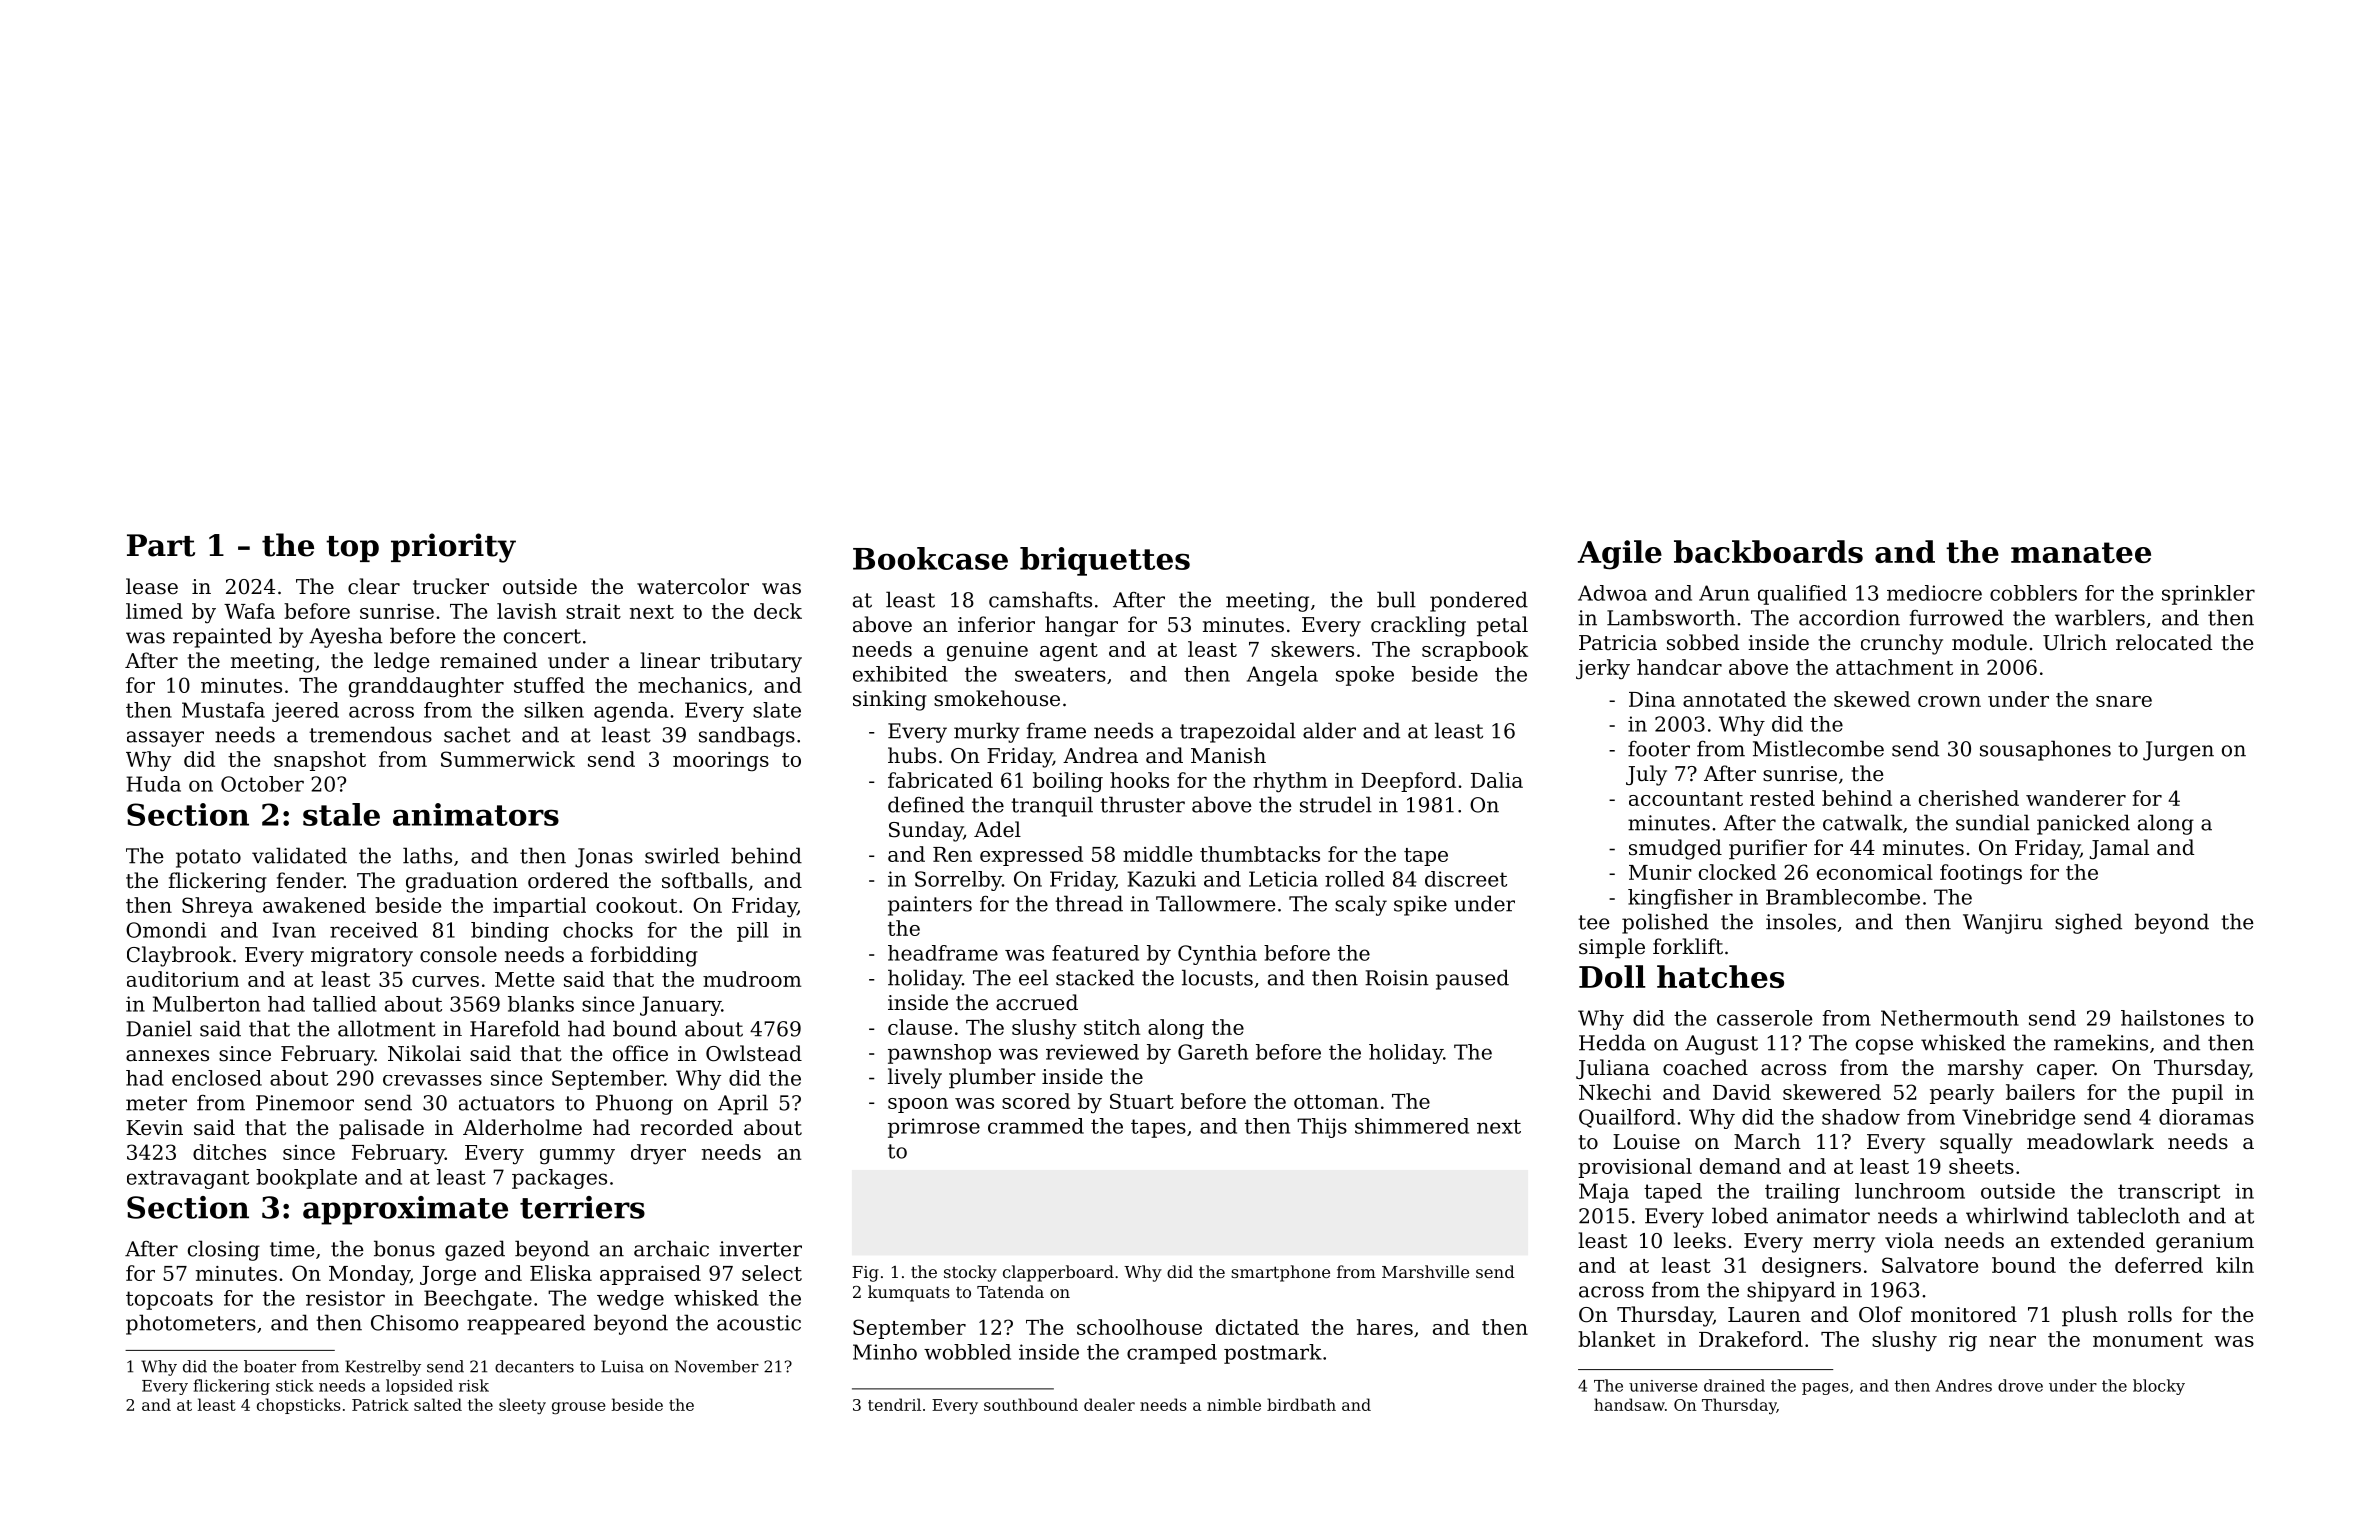 This page has width=2380, height=1540. Describe the element at coordinates (453, 548) in the page. I see `priority` at that location.
